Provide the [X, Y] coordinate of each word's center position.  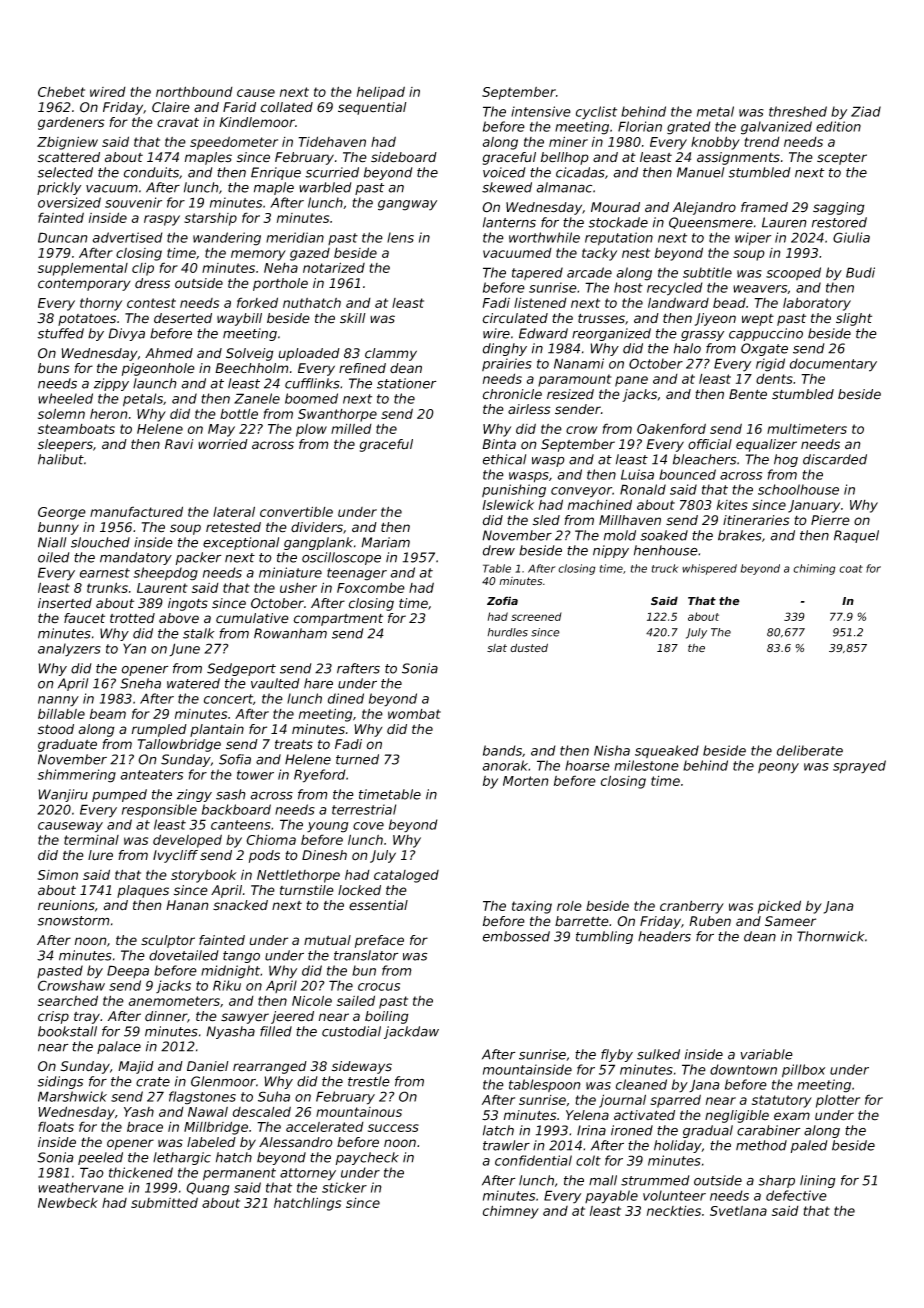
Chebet [61, 92]
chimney [511, 1212]
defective [796, 1195]
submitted [164, 1202]
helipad [381, 93]
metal [715, 111]
